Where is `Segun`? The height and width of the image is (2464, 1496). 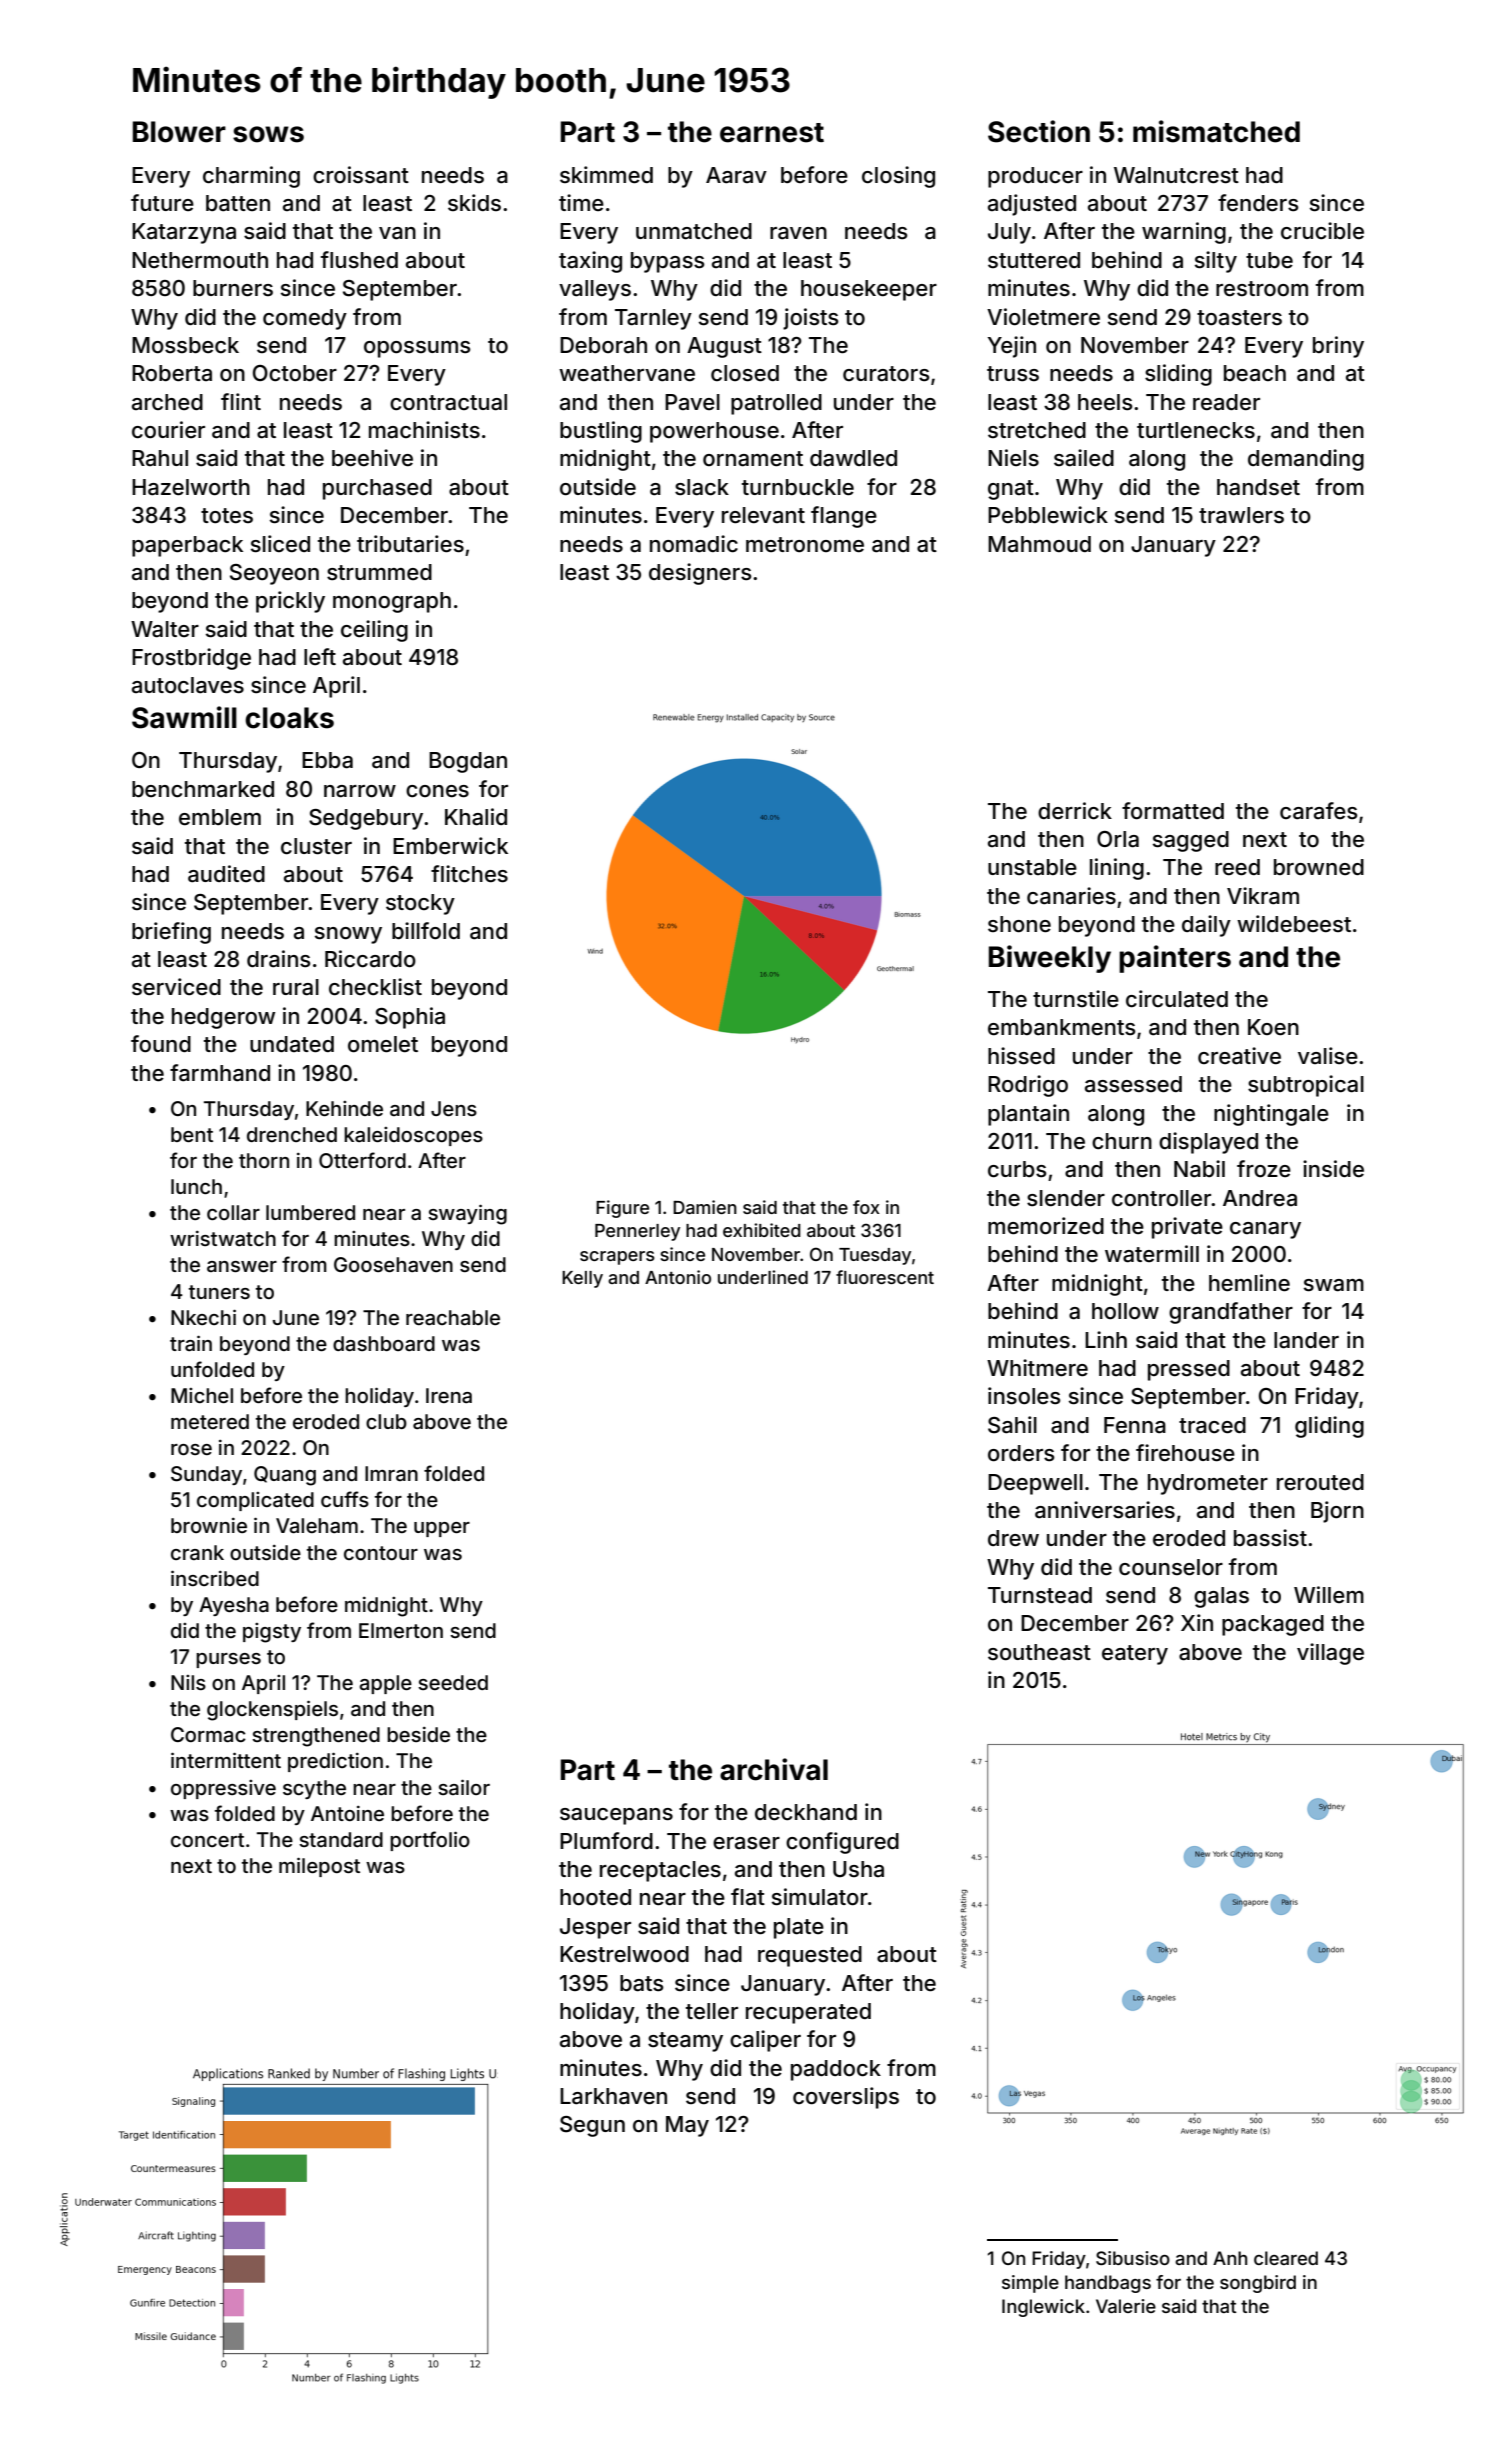
Segun is located at coordinates (592, 2126).
